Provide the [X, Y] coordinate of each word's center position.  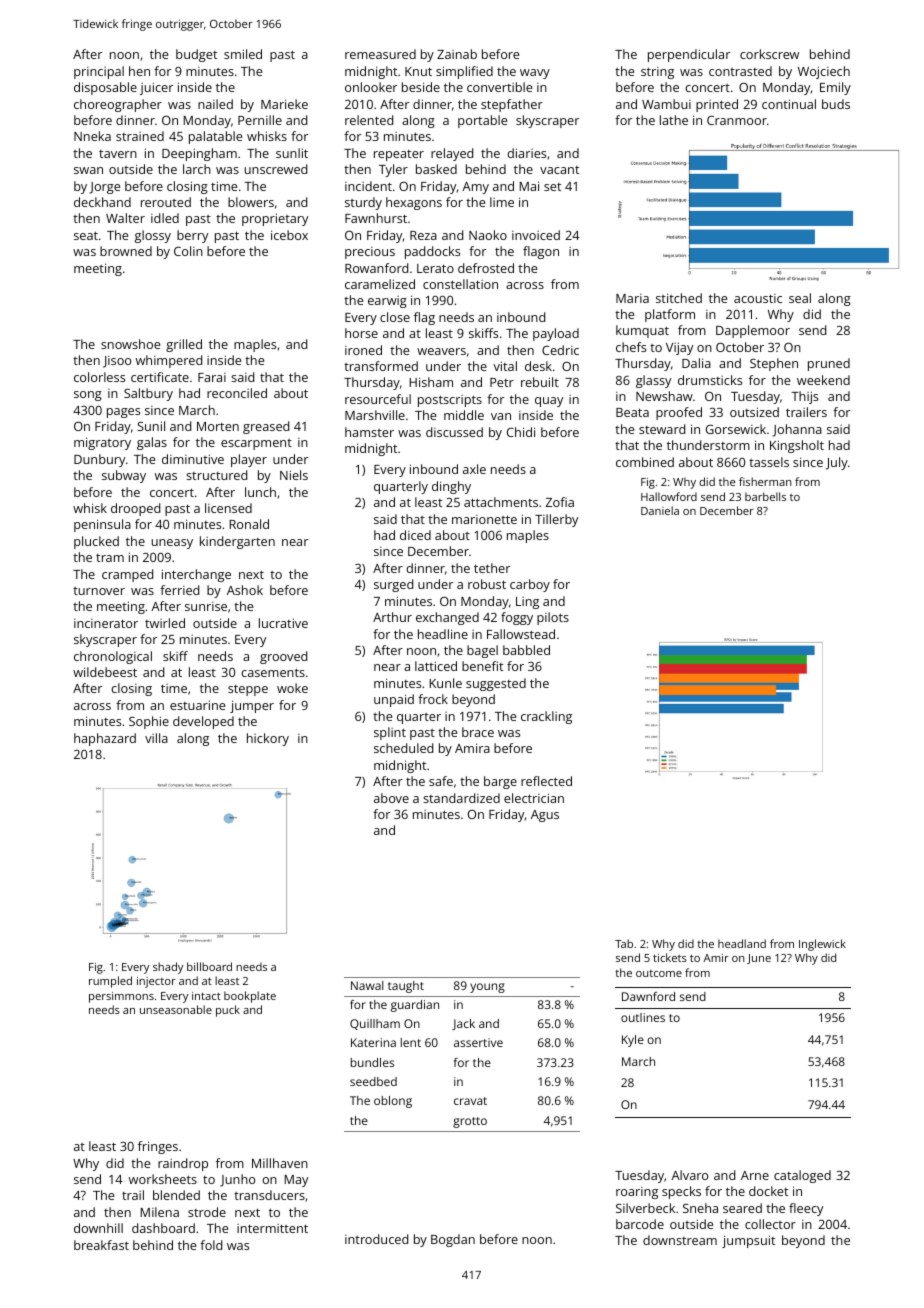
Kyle [633, 1041]
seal [800, 298]
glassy [653, 381]
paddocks [432, 252]
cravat [470, 1101]
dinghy [451, 487]
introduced [376, 1239]
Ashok [245, 590]
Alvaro [689, 1175]
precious [370, 253]
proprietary [275, 219]
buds [836, 104]
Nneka [92, 136]
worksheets [163, 1179]
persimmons [121, 997]
